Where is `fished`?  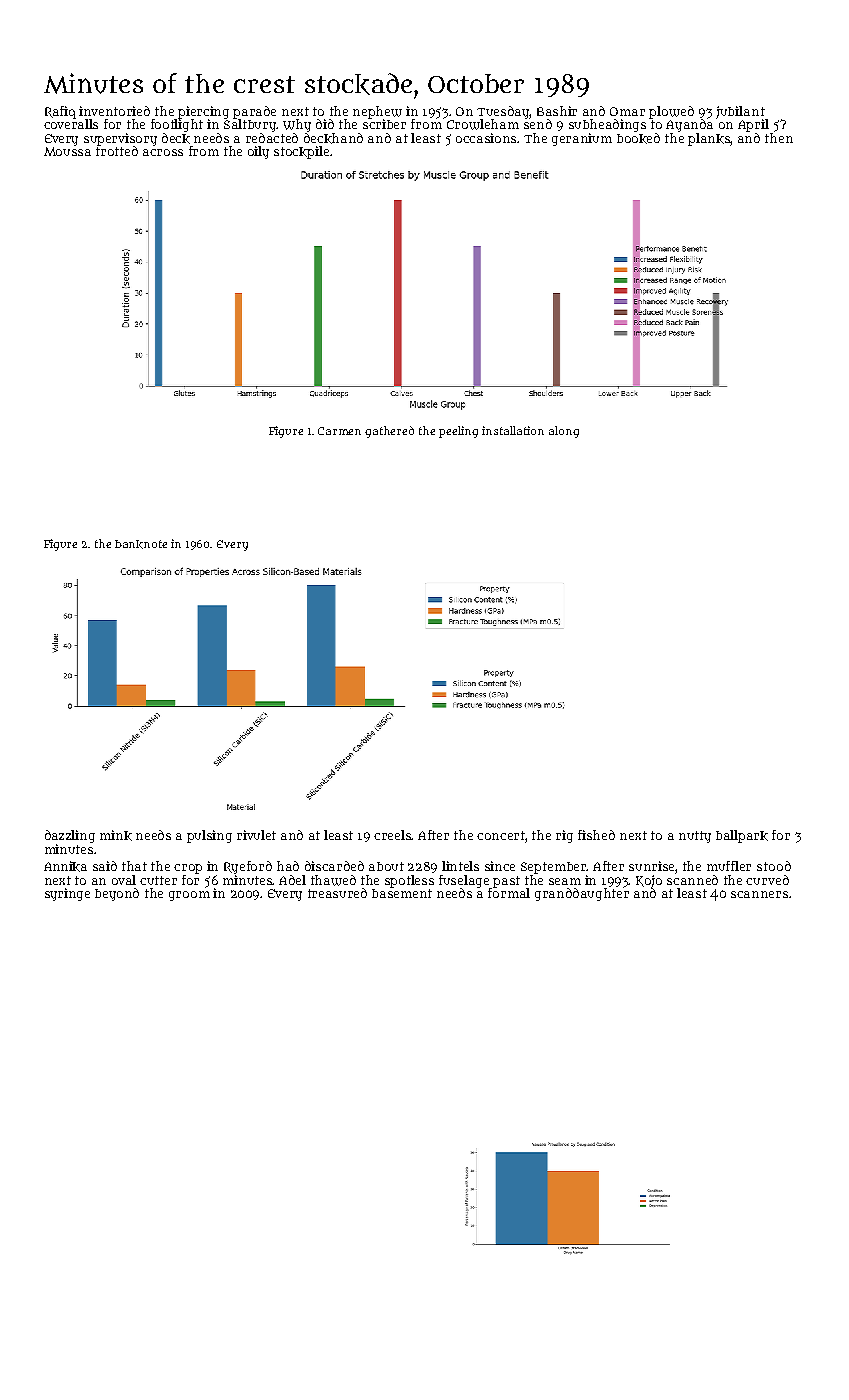
fished is located at coordinates (596, 835).
